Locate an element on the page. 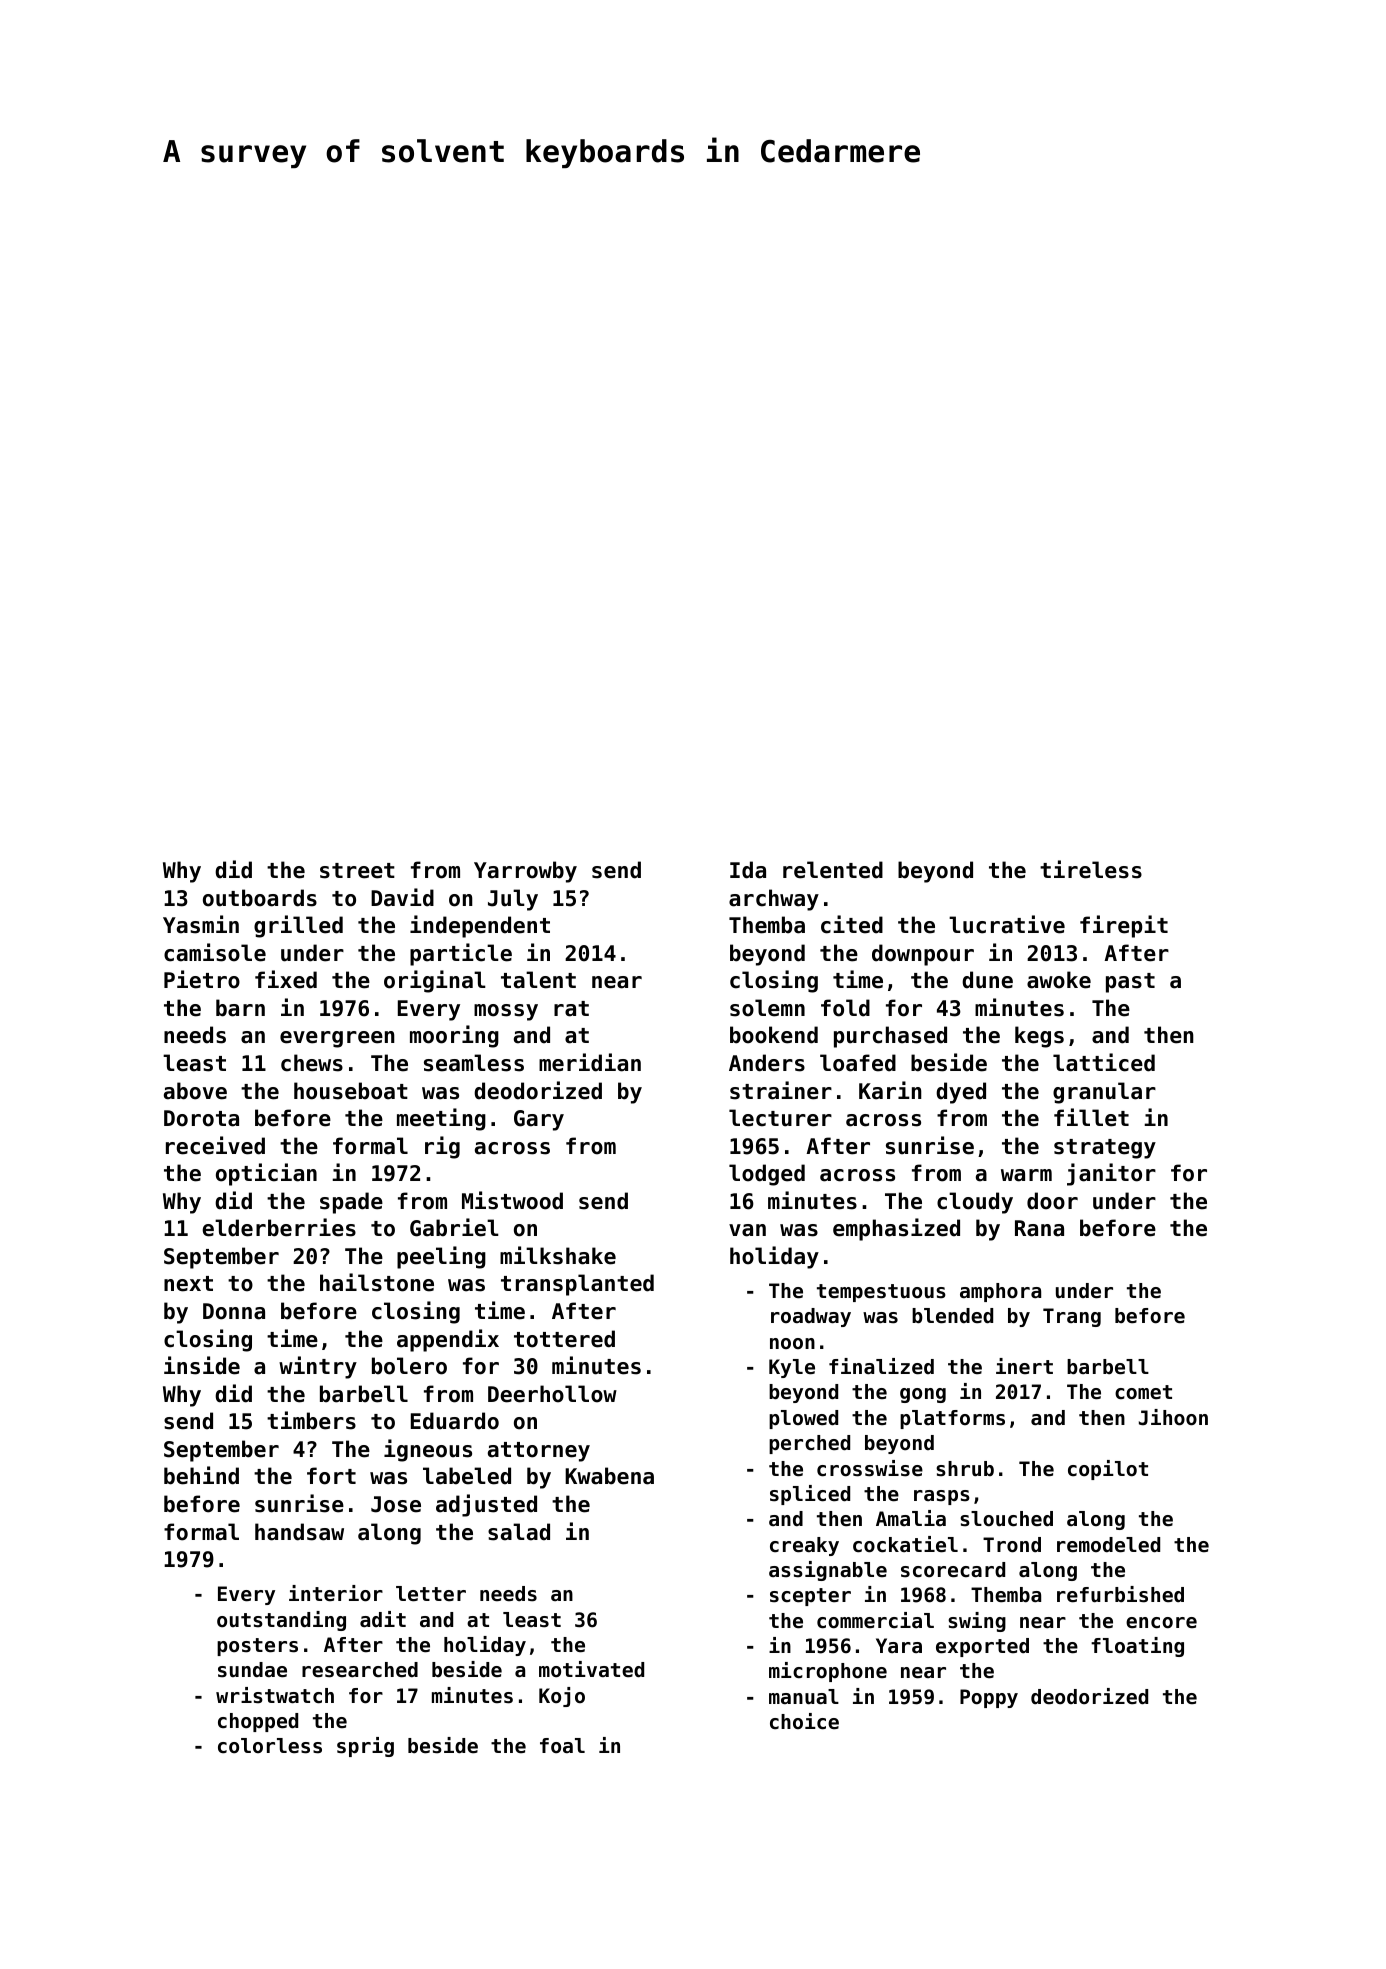 The image size is (1386, 1969). outboards is located at coordinates (260, 898).
